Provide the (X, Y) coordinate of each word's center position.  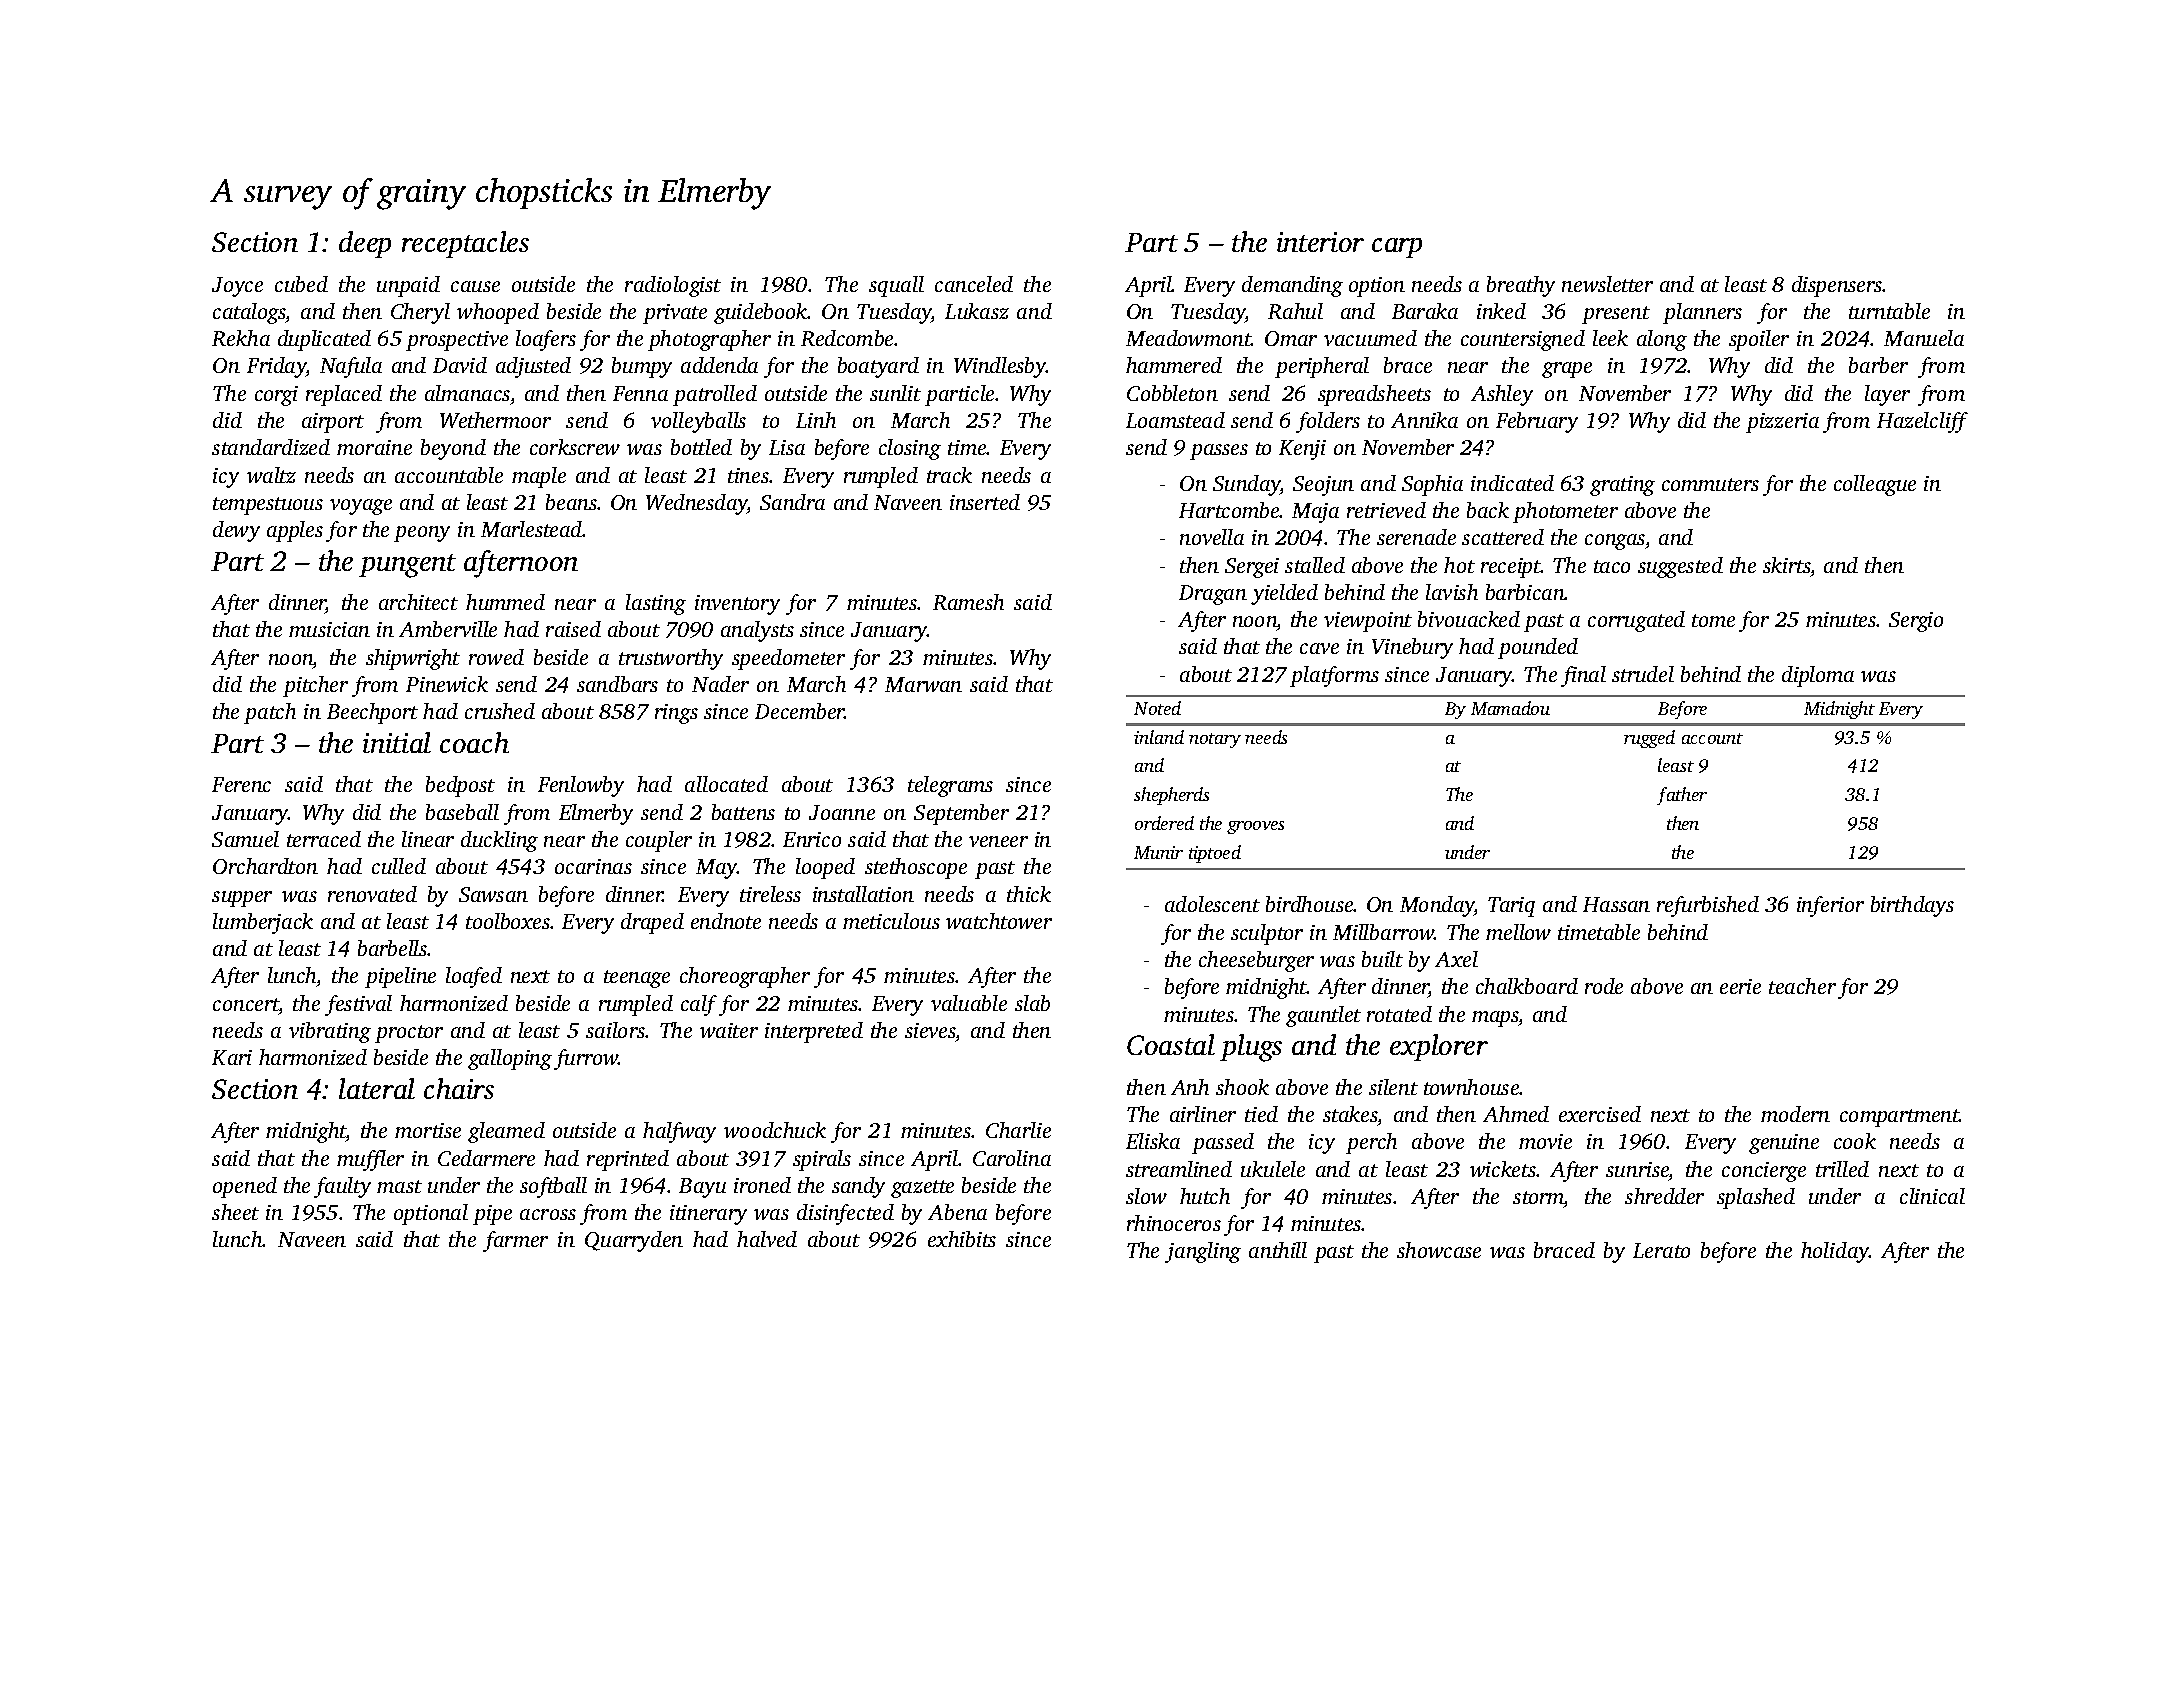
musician (329, 629)
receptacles (465, 244)
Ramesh (968, 602)
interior (1320, 242)
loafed (474, 977)
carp (1397, 248)
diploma (1818, 676)
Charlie (1018, 1130)
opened (245, 1187)
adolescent (1212, 904)
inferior (1830, 906)
